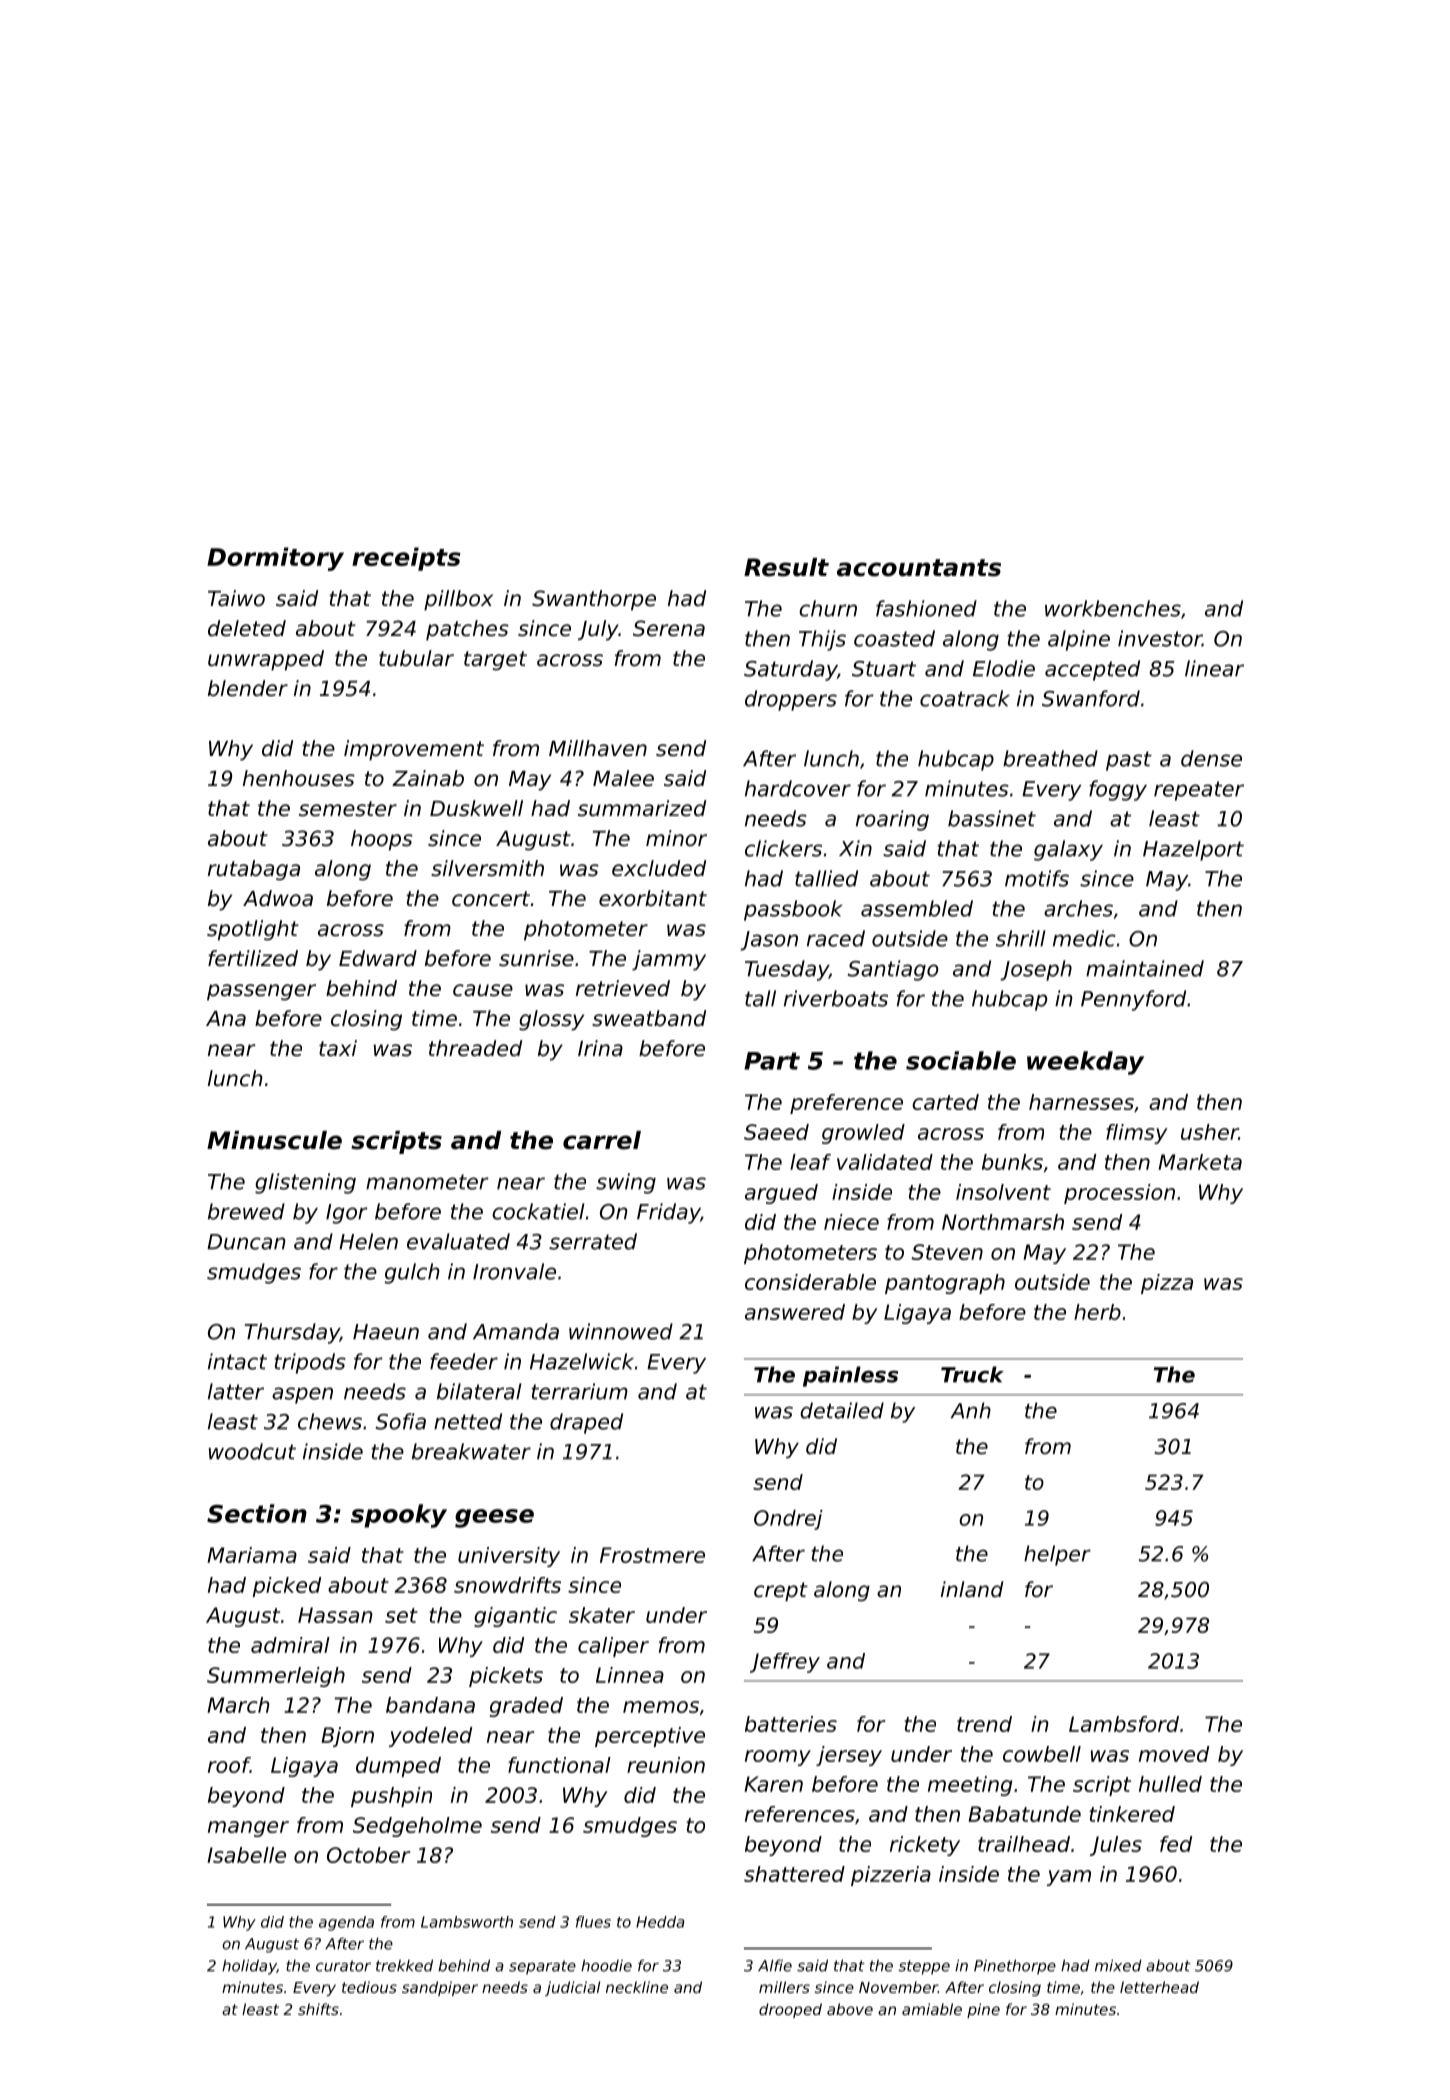 Image resolution: width=1450 pixels, height=2100 pixels. Describe the element at coordinates (369, 1855) in the document. I see `October` at that location.
